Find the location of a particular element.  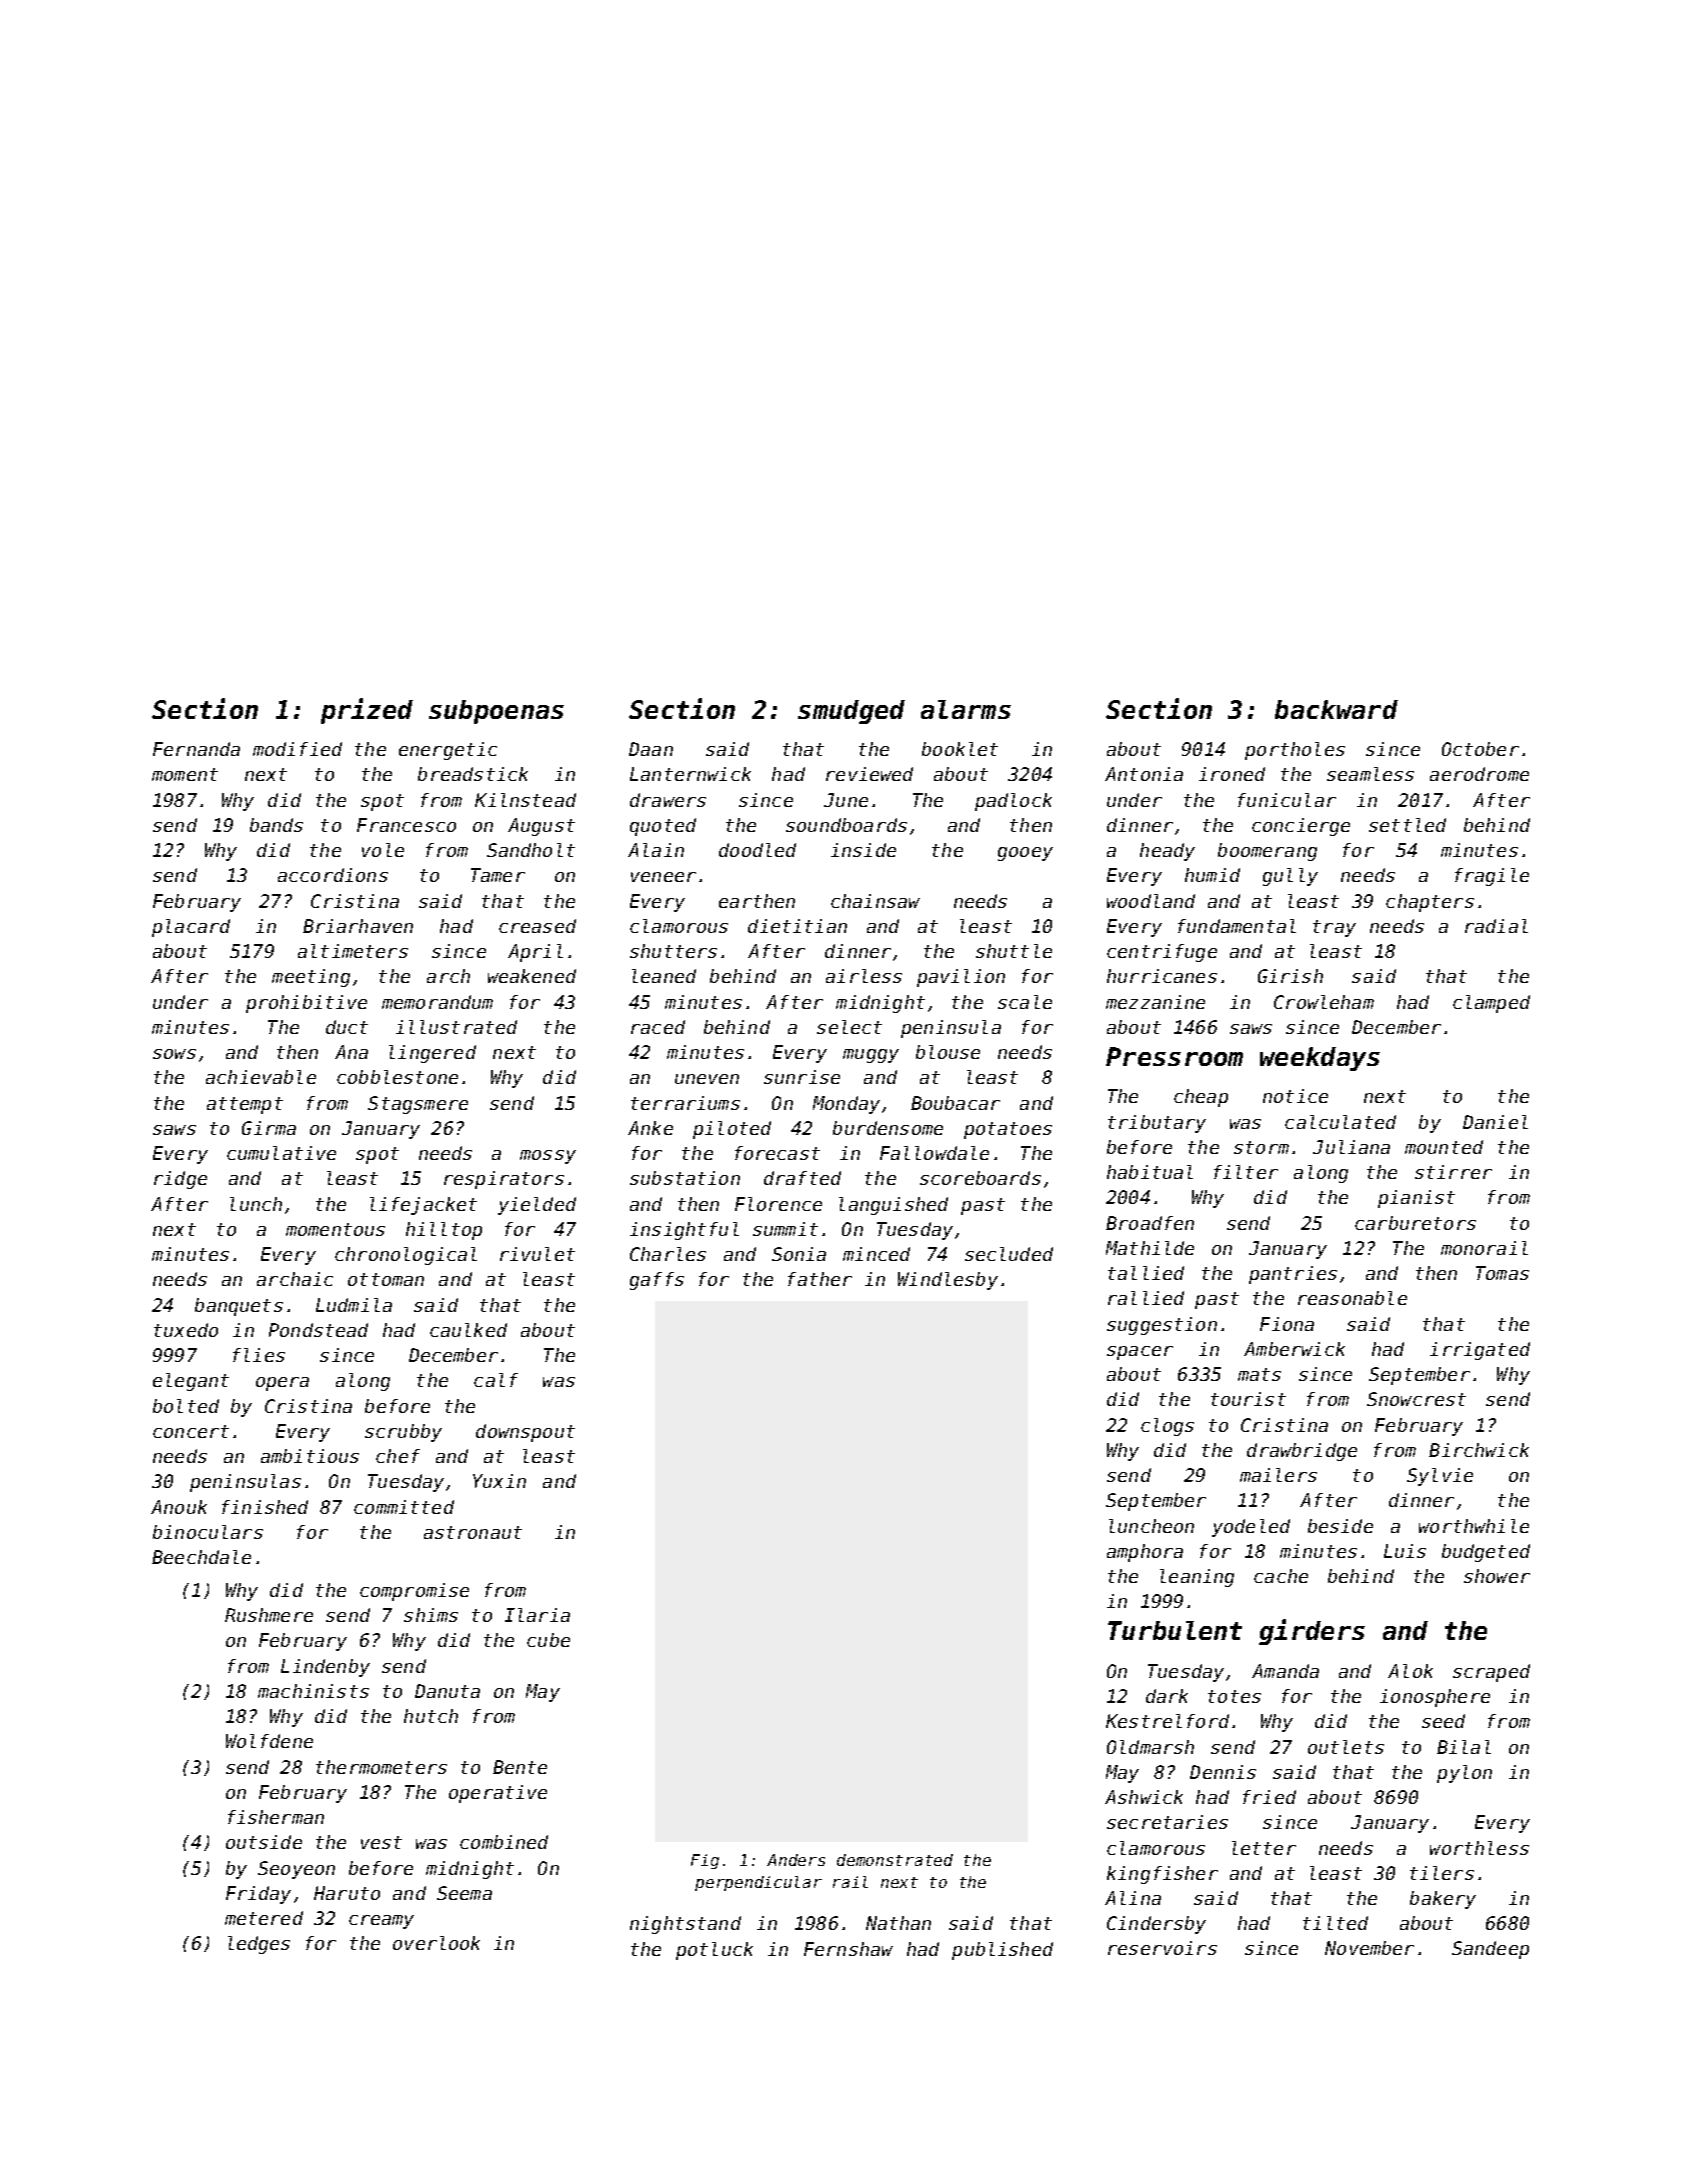

reservoirs is located at coordinates (1162, 1948).
